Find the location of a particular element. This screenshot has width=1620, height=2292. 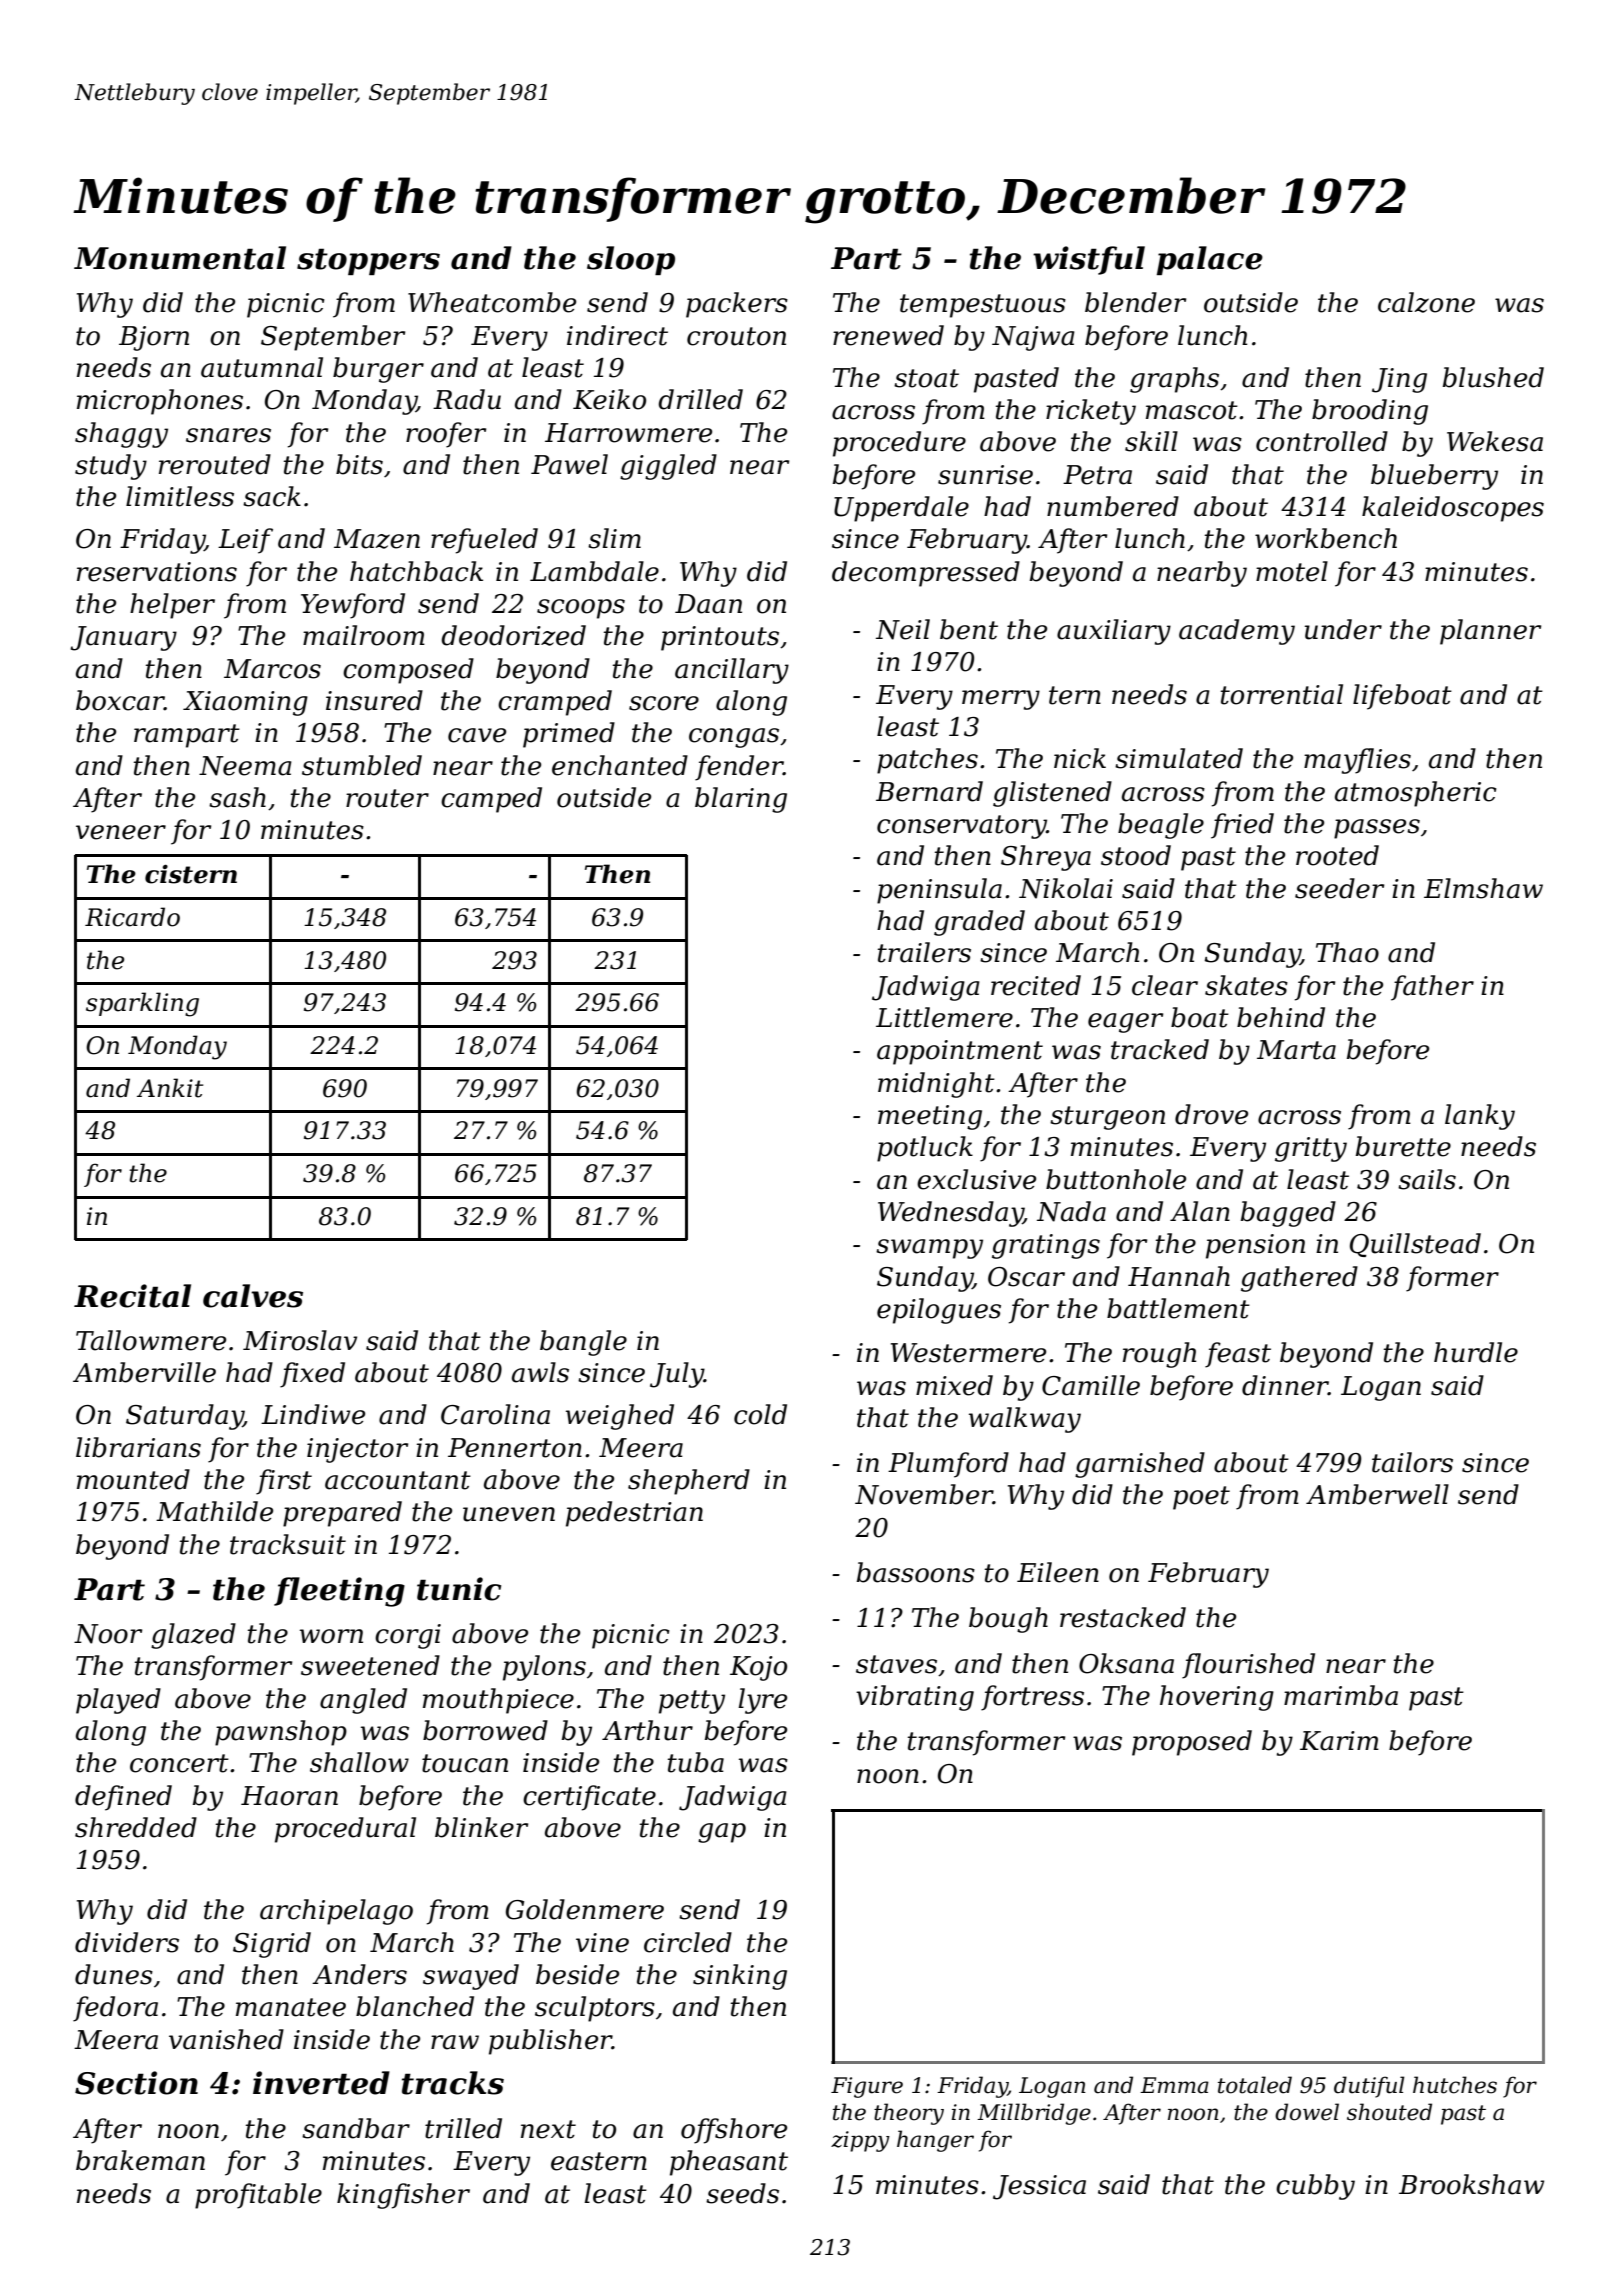

palace is located at coordinates (1210, 260).
